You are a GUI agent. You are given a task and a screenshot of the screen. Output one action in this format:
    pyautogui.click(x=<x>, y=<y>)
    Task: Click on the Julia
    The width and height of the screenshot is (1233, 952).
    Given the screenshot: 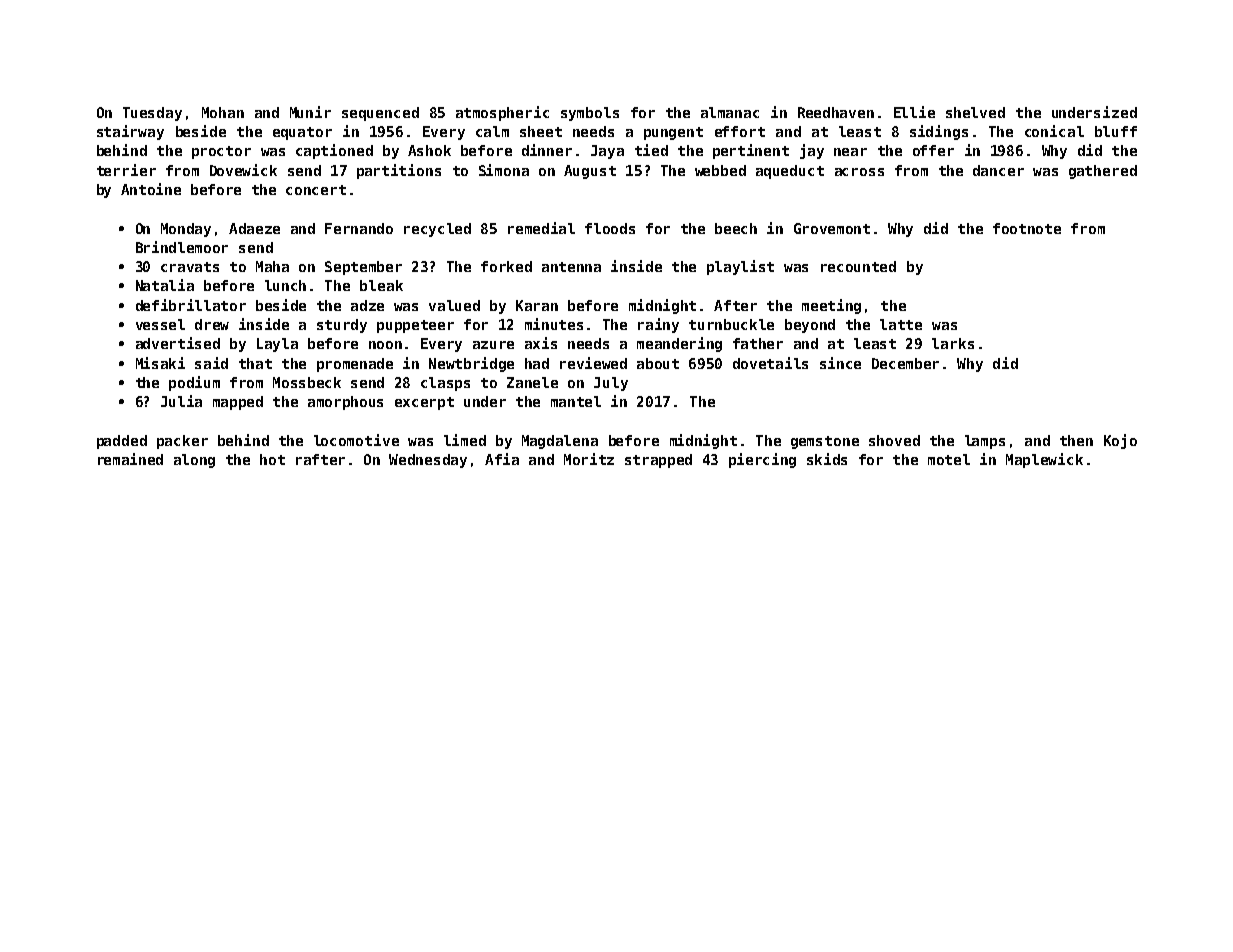 What is the action you would take?
    pyautogui.click(x=181, y=401)
